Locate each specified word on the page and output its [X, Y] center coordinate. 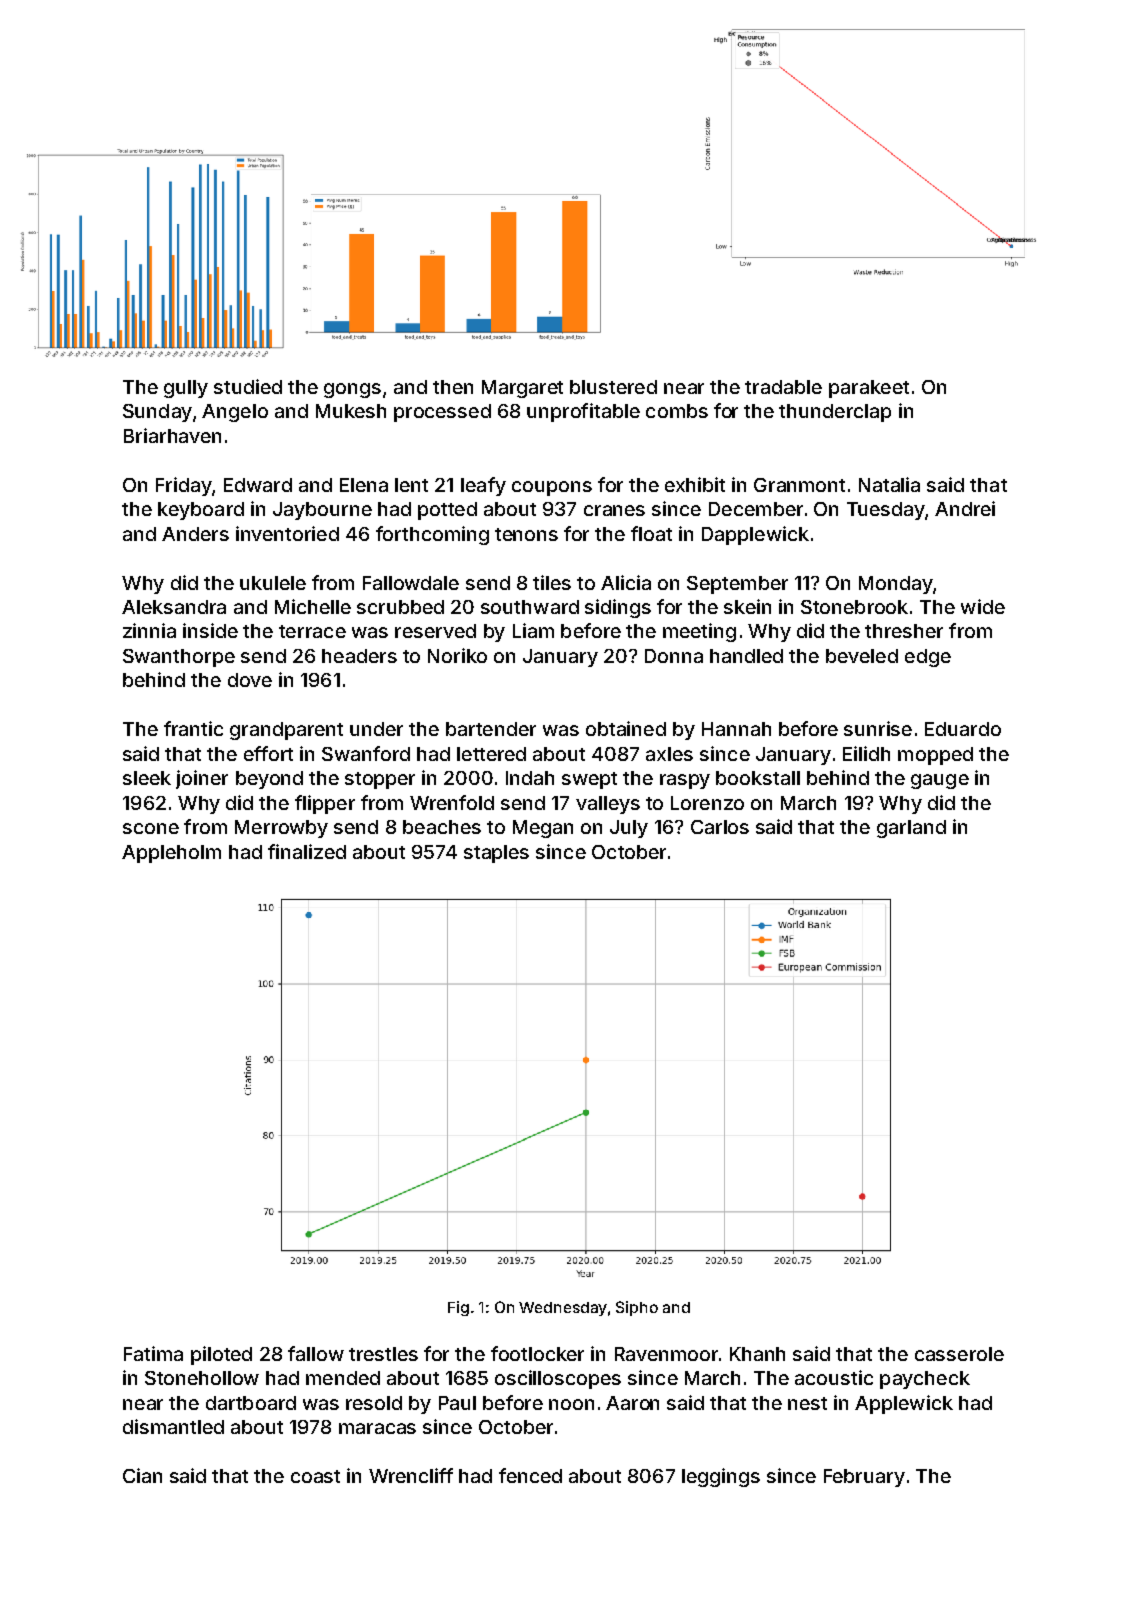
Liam [533, 630]
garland [911, 829]
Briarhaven [172, 435]
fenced [530, 1475]
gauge [940, 781]
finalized [307, 851]
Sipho [637, 1308]
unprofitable [583, 412]
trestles [383, 1354]
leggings [721, 1477]
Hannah [736, 729]
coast [315, 1476]
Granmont [799, 485]
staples [496, 854]
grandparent [286, 731]
